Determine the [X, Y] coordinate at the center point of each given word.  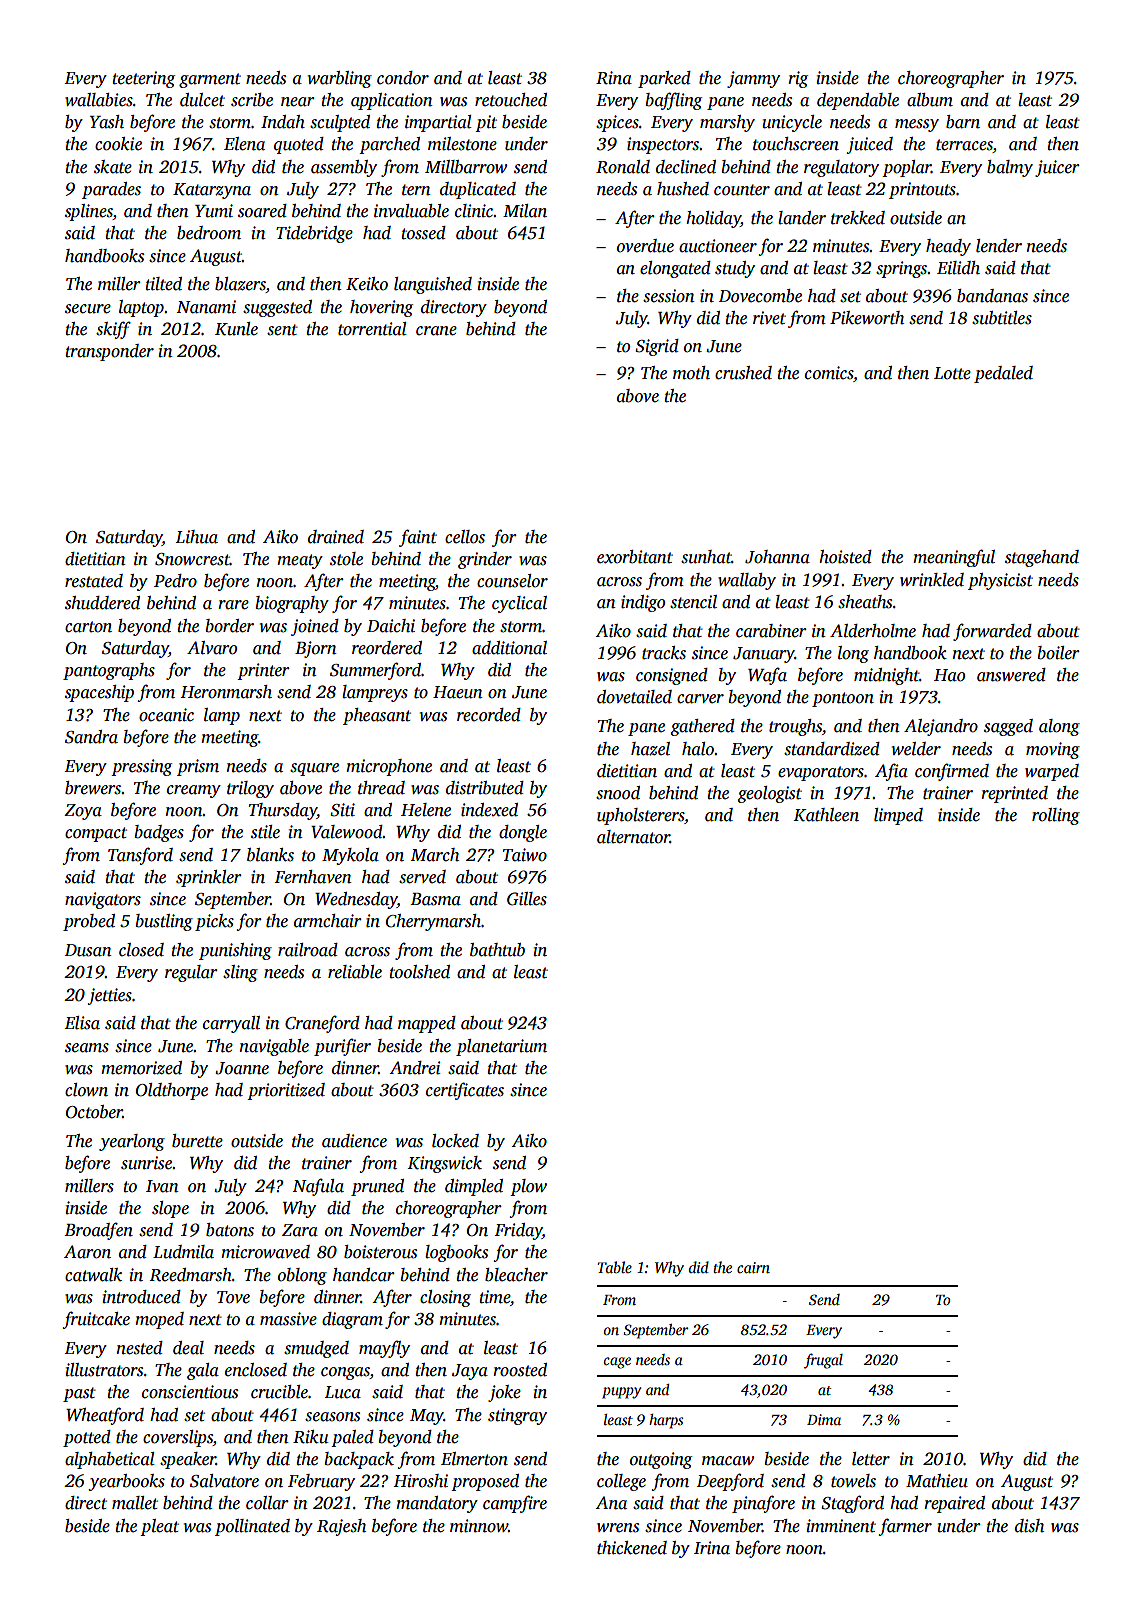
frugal [823, 1361]
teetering [143, 79]
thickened [632, 1548]
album [930, 100]
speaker [188, 1460]
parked [664, 79]
